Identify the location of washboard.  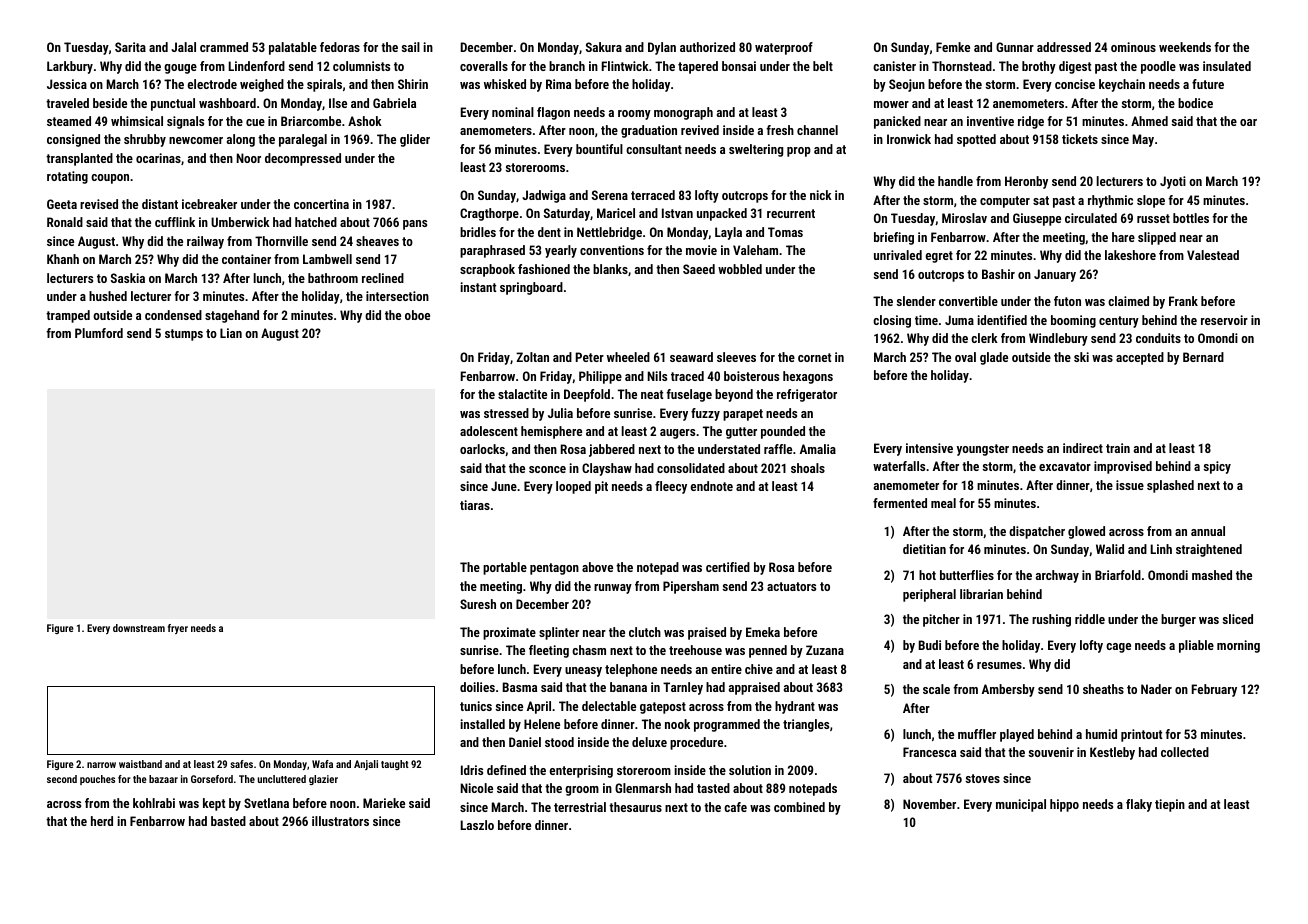
(227, 103).
